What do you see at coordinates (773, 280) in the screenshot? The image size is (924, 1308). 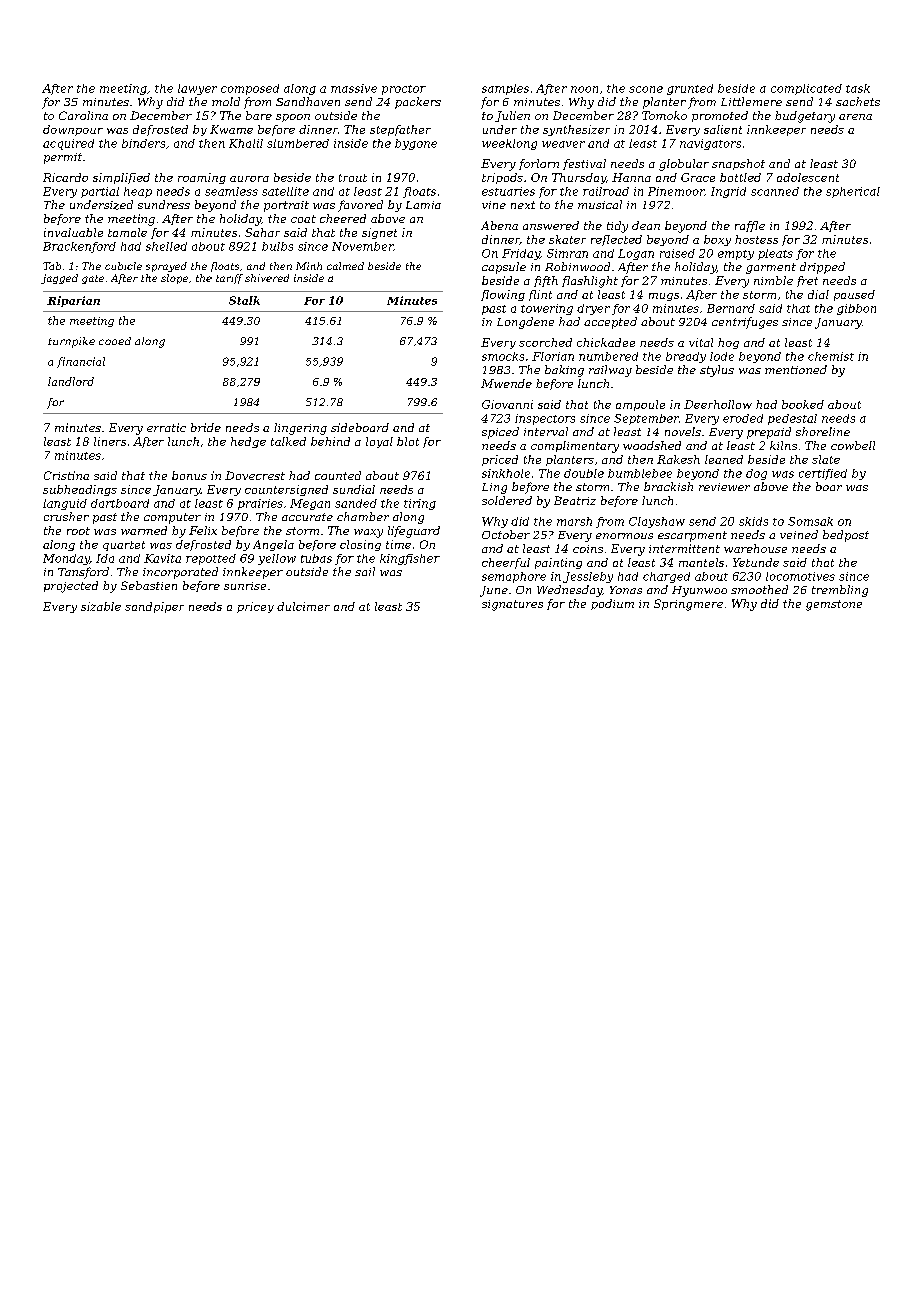 I see `nimble` at bounding box center [773, 280].
